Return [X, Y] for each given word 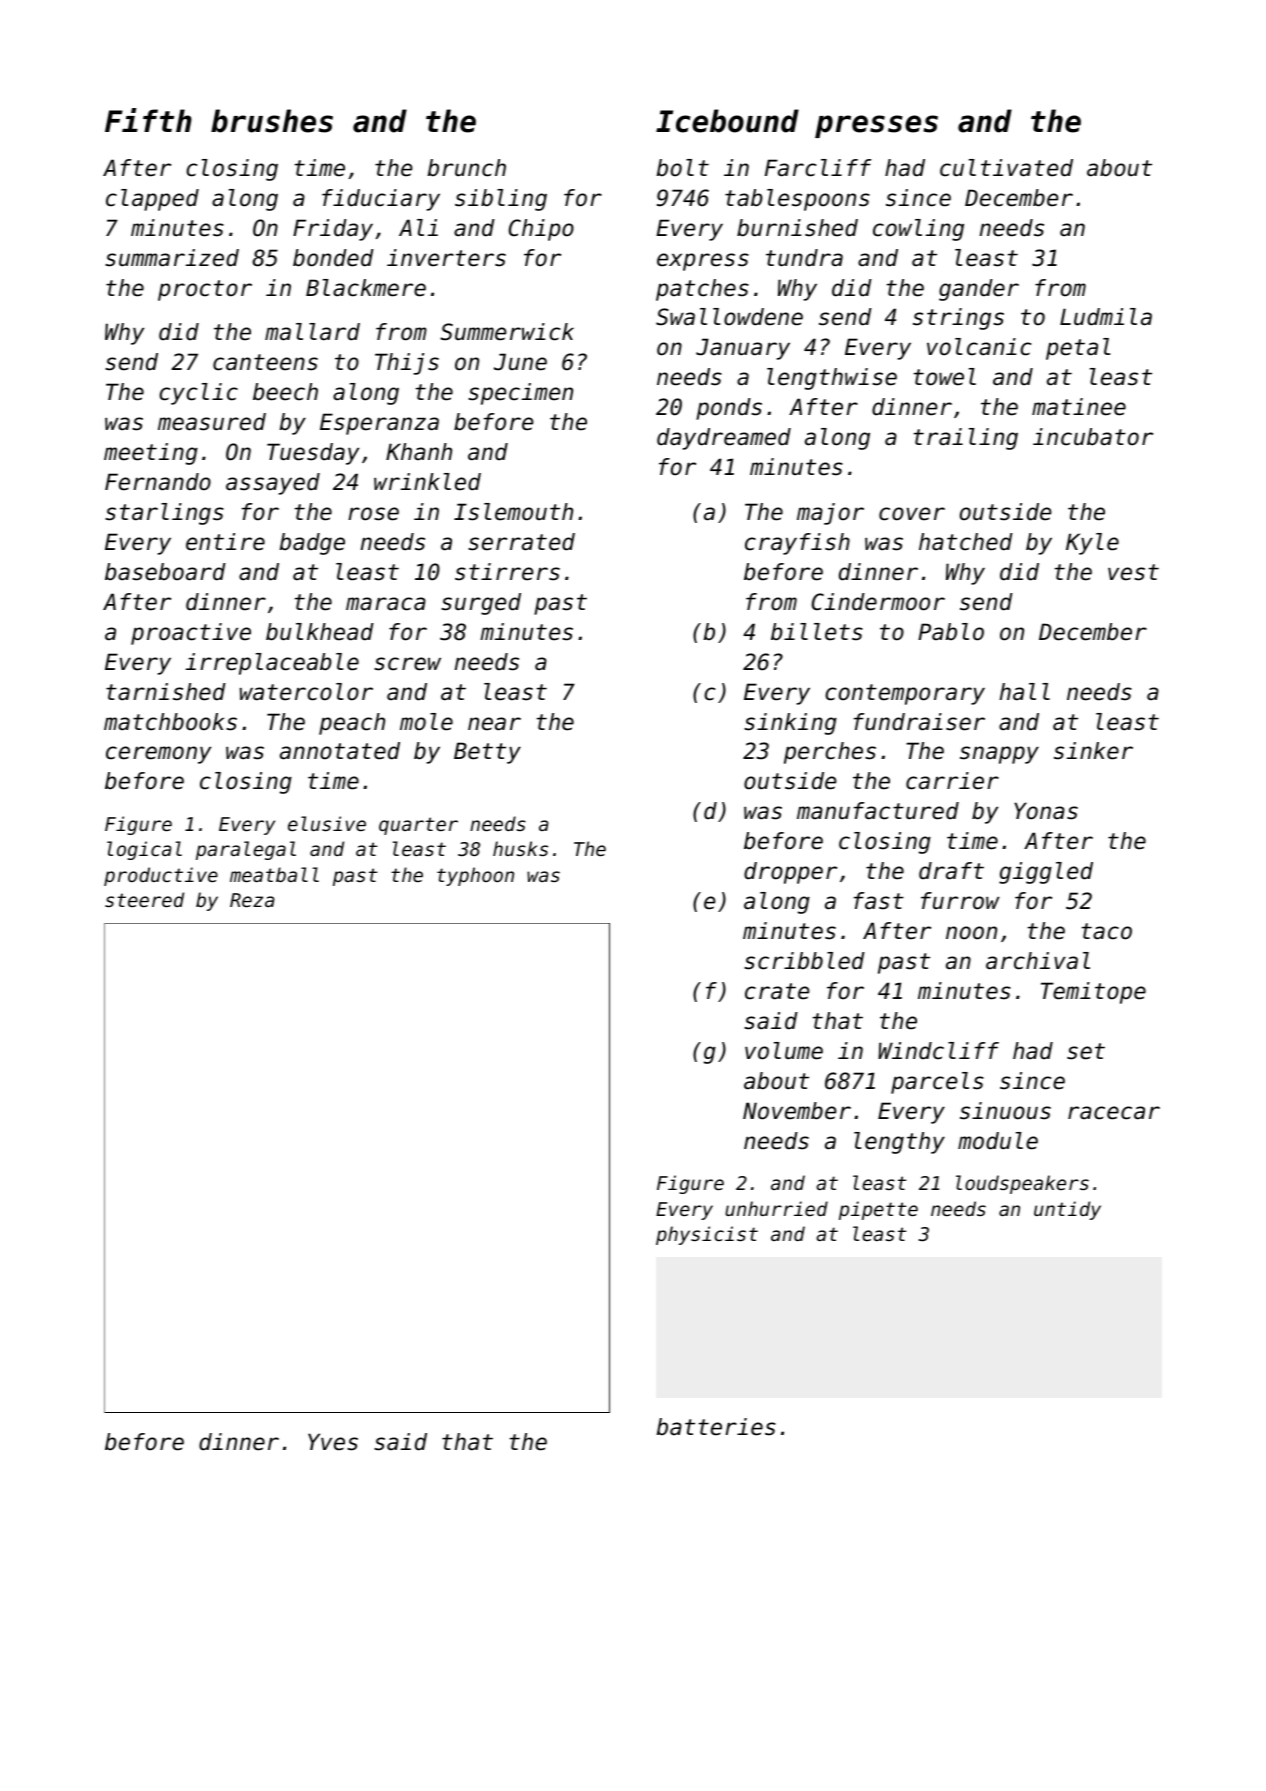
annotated [340, 751]
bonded [333, 258]
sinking [790, 724]
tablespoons [797, 200]
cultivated [1006, 168]
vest [1133, 572]
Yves [333, 1442]
